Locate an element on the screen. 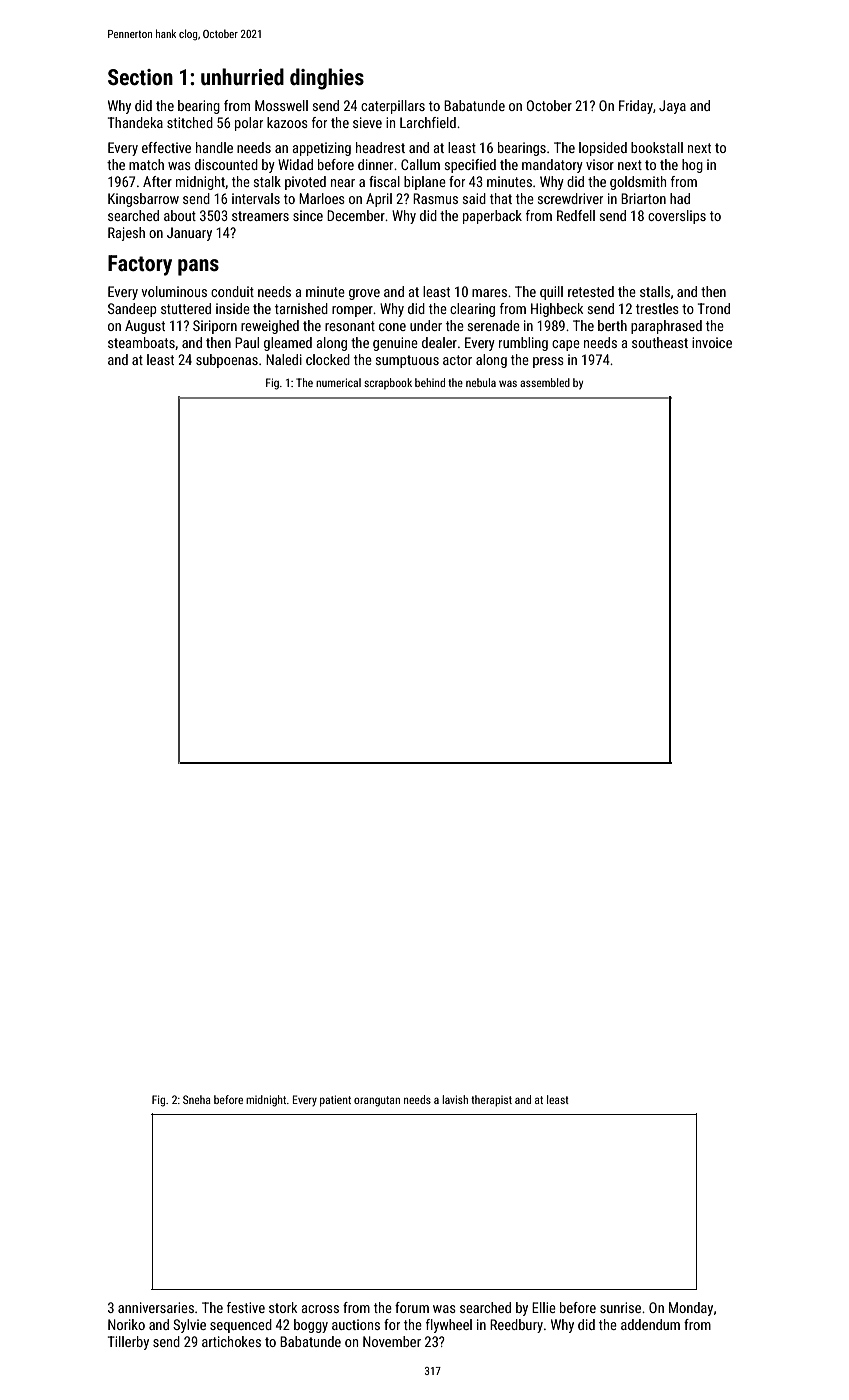  scrapbook is located at coordinates (388, 383).
